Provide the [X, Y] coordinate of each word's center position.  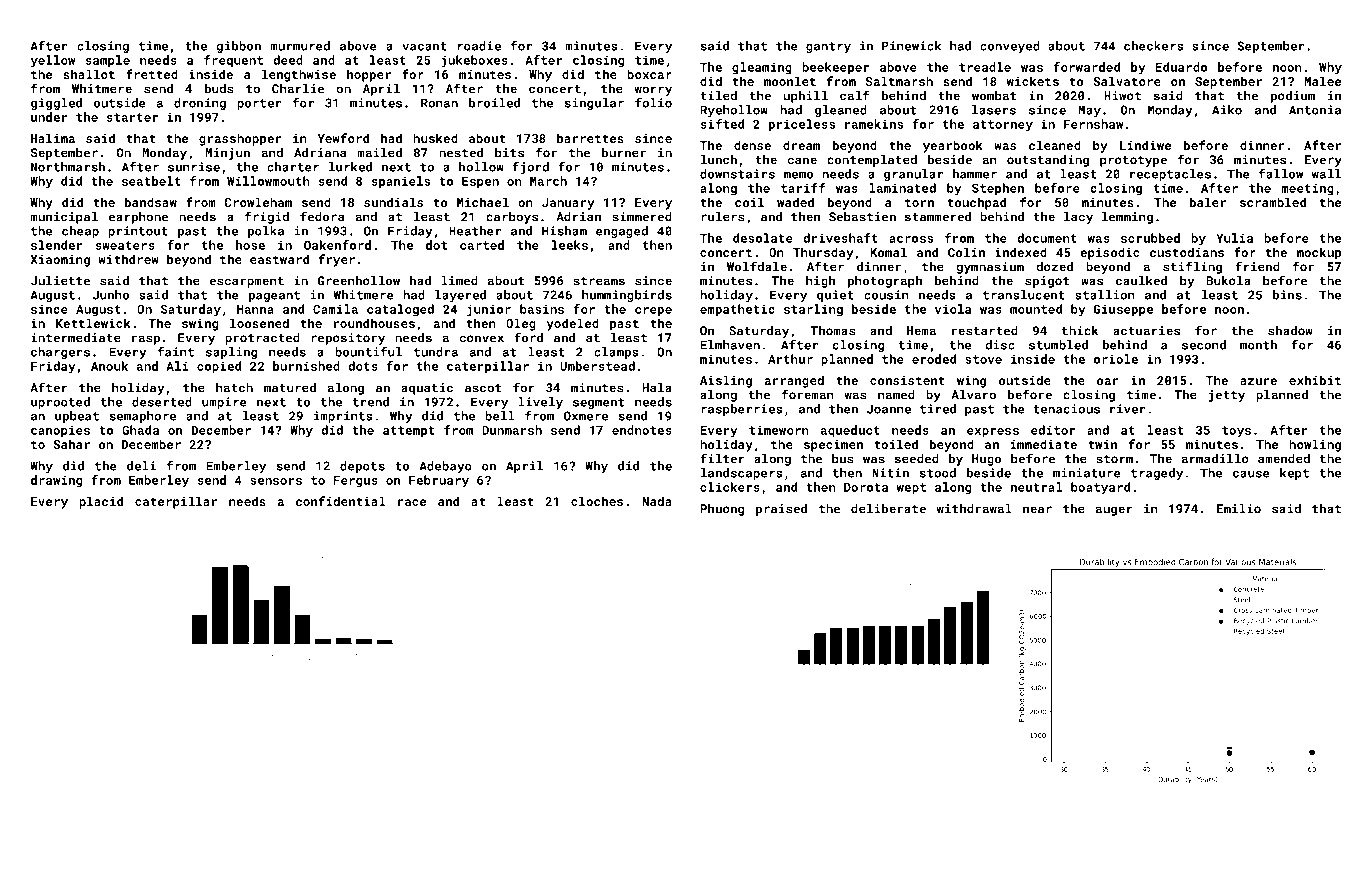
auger [1114, 511]
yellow [53, 61]
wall [1326, 174]
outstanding [1048, 161]
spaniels [401, 182]
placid [101, 502]
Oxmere [586, 416]
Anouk [109, 366]
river [1128, 409]
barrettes [590, 138]
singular [594, 104]
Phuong [722, 510]
